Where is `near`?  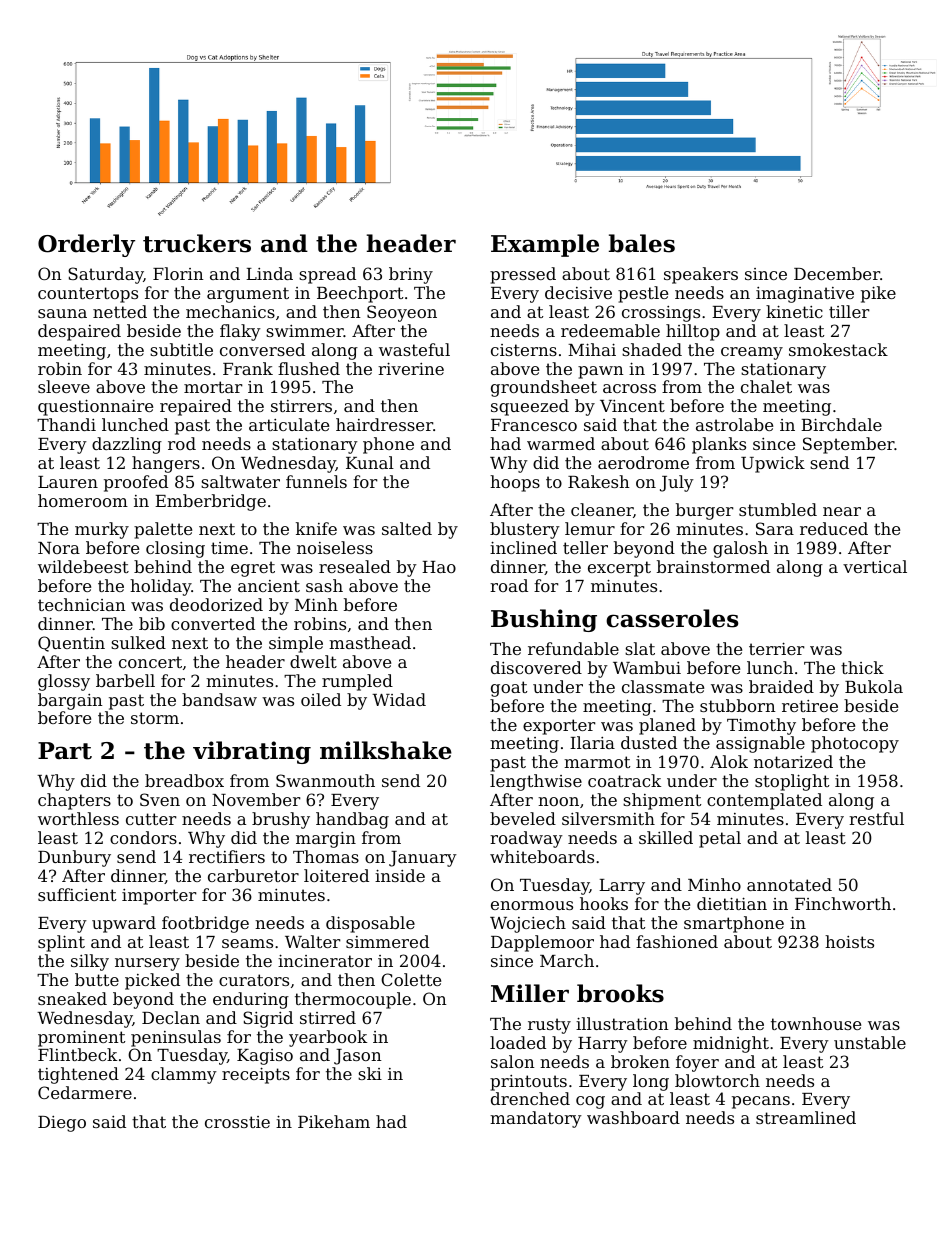
near is located at coordinates (842, 511).
